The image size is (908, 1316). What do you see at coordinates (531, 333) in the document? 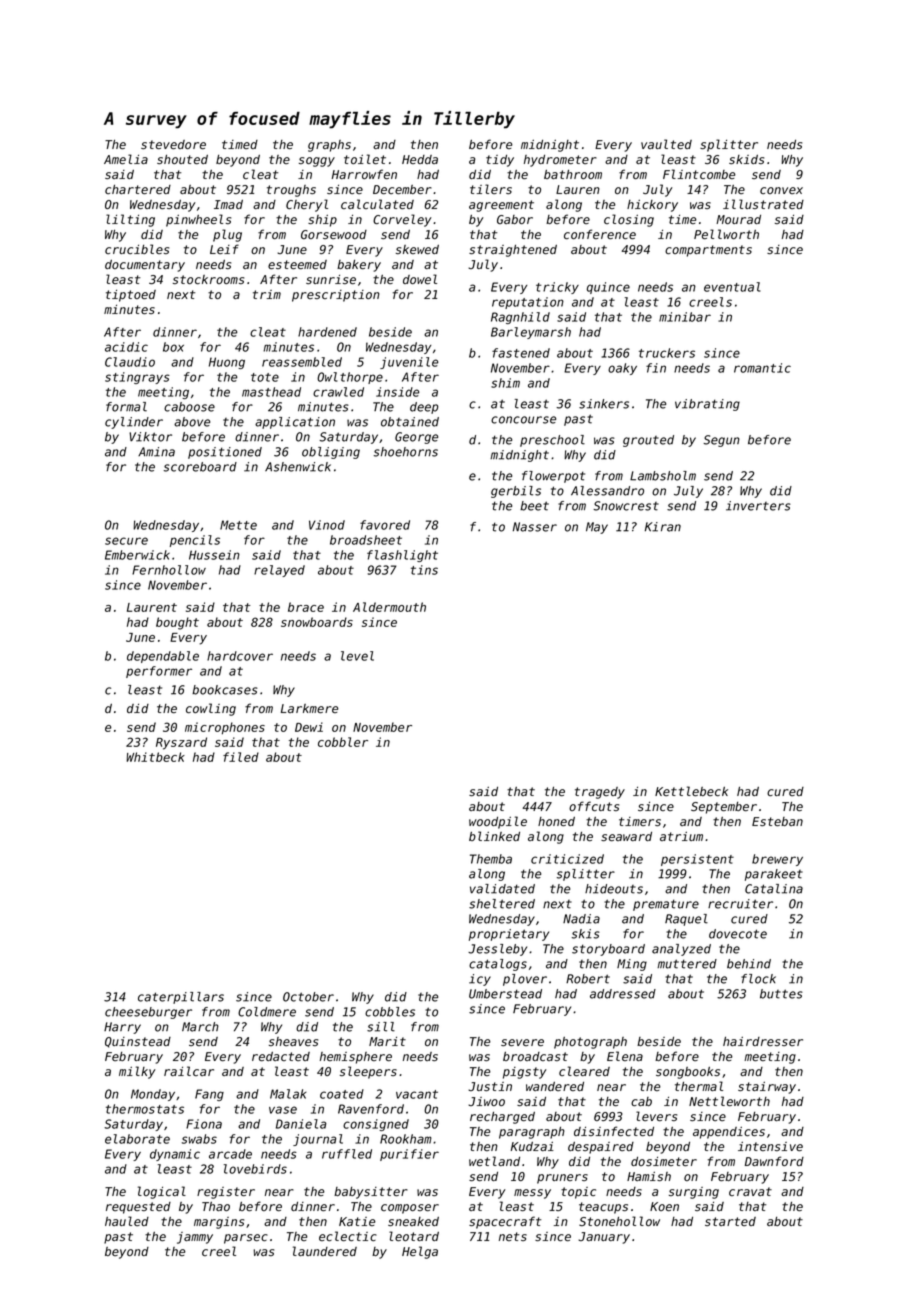
I see `Barleymarsh` at bounding box center [531, 333].
